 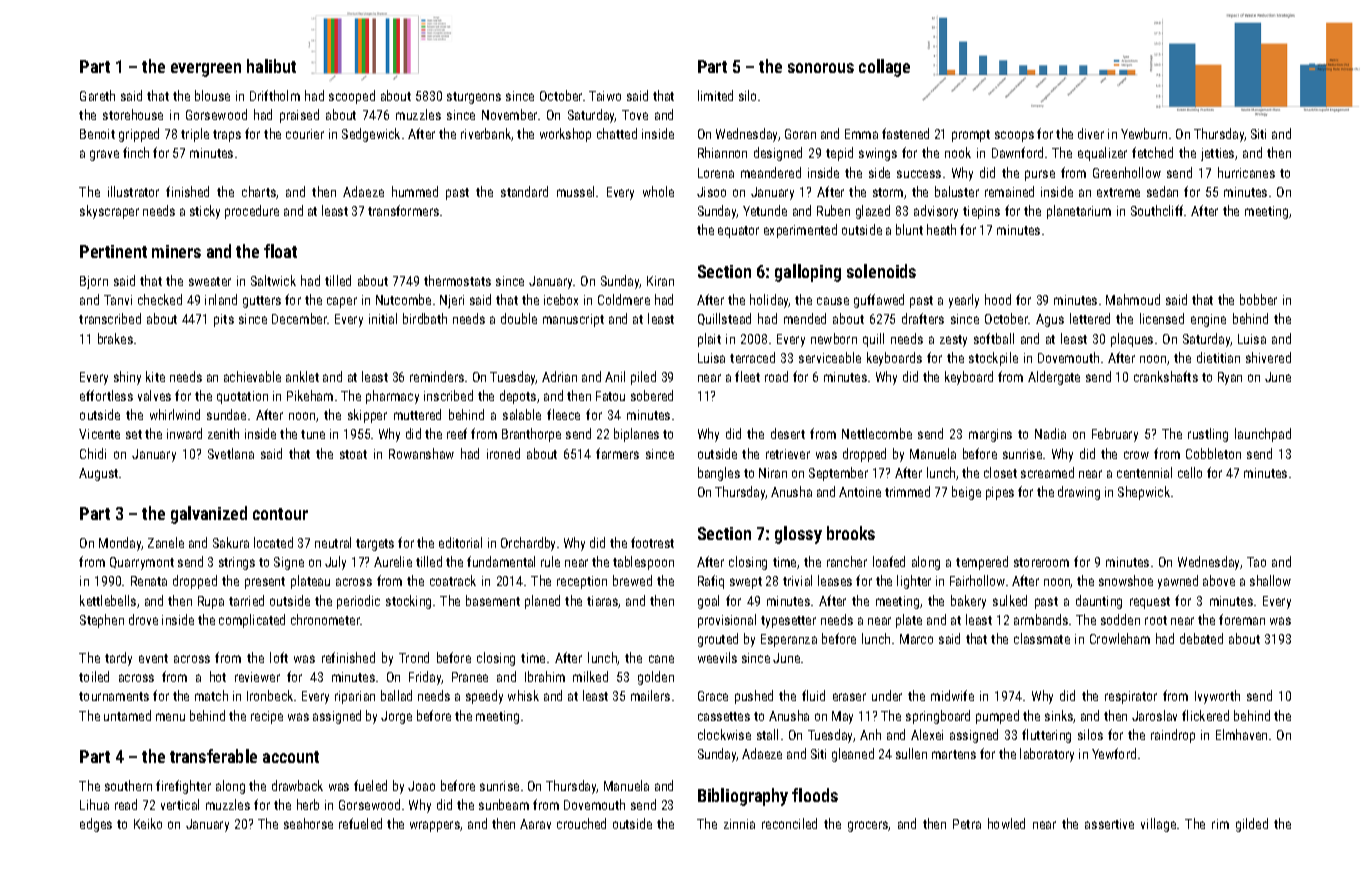 What do you see at coordinates (486, 134) in the image?
I see `riverbank` at bounding box center [486, 134].
